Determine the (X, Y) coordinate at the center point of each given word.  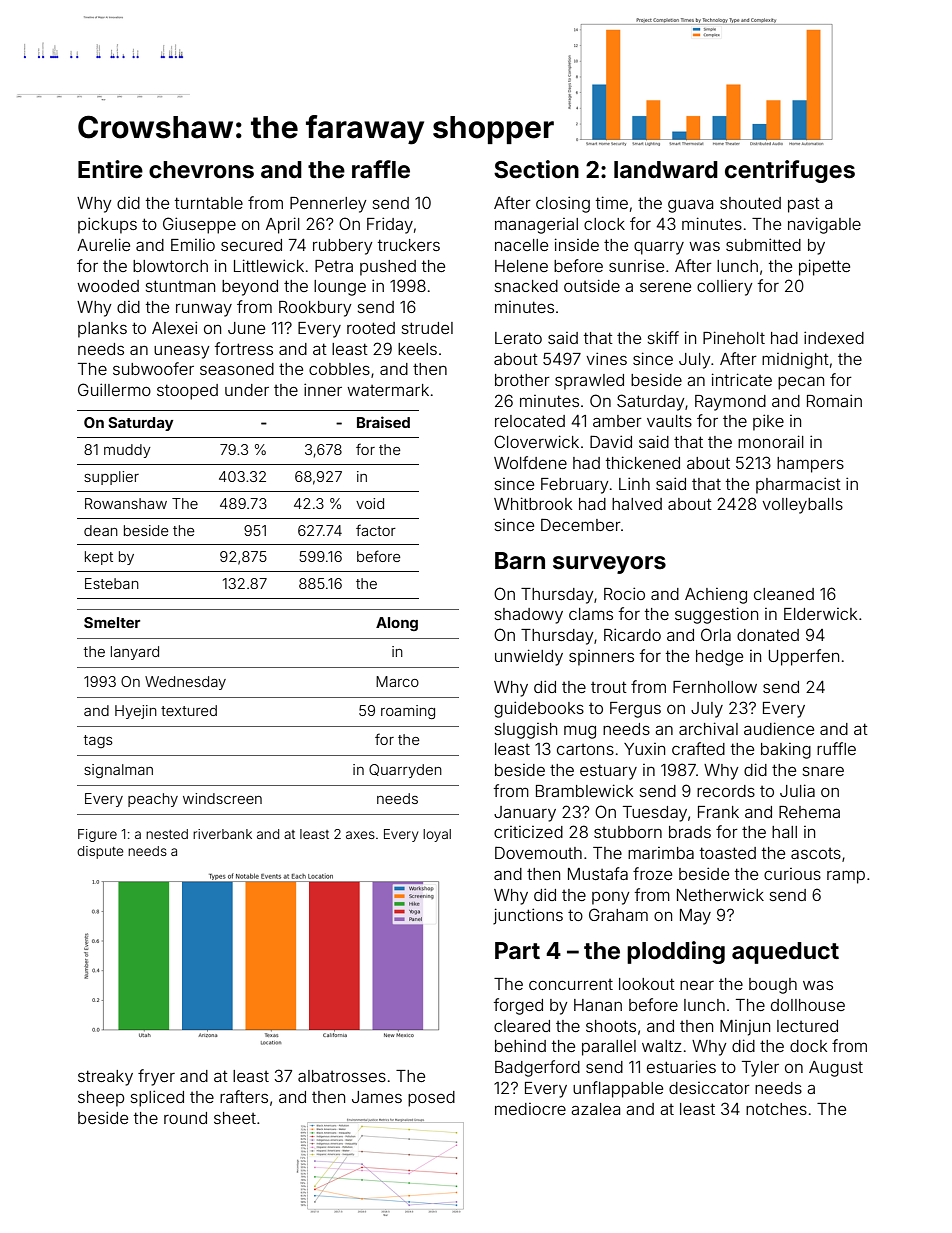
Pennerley (328, 205)
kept (99, 558)
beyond (250, 288)
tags (98, 741)
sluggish (526, 731)
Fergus (635, 710)
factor (376, 530)
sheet (235, 1118)
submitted (763, 244)
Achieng (716, 596)
